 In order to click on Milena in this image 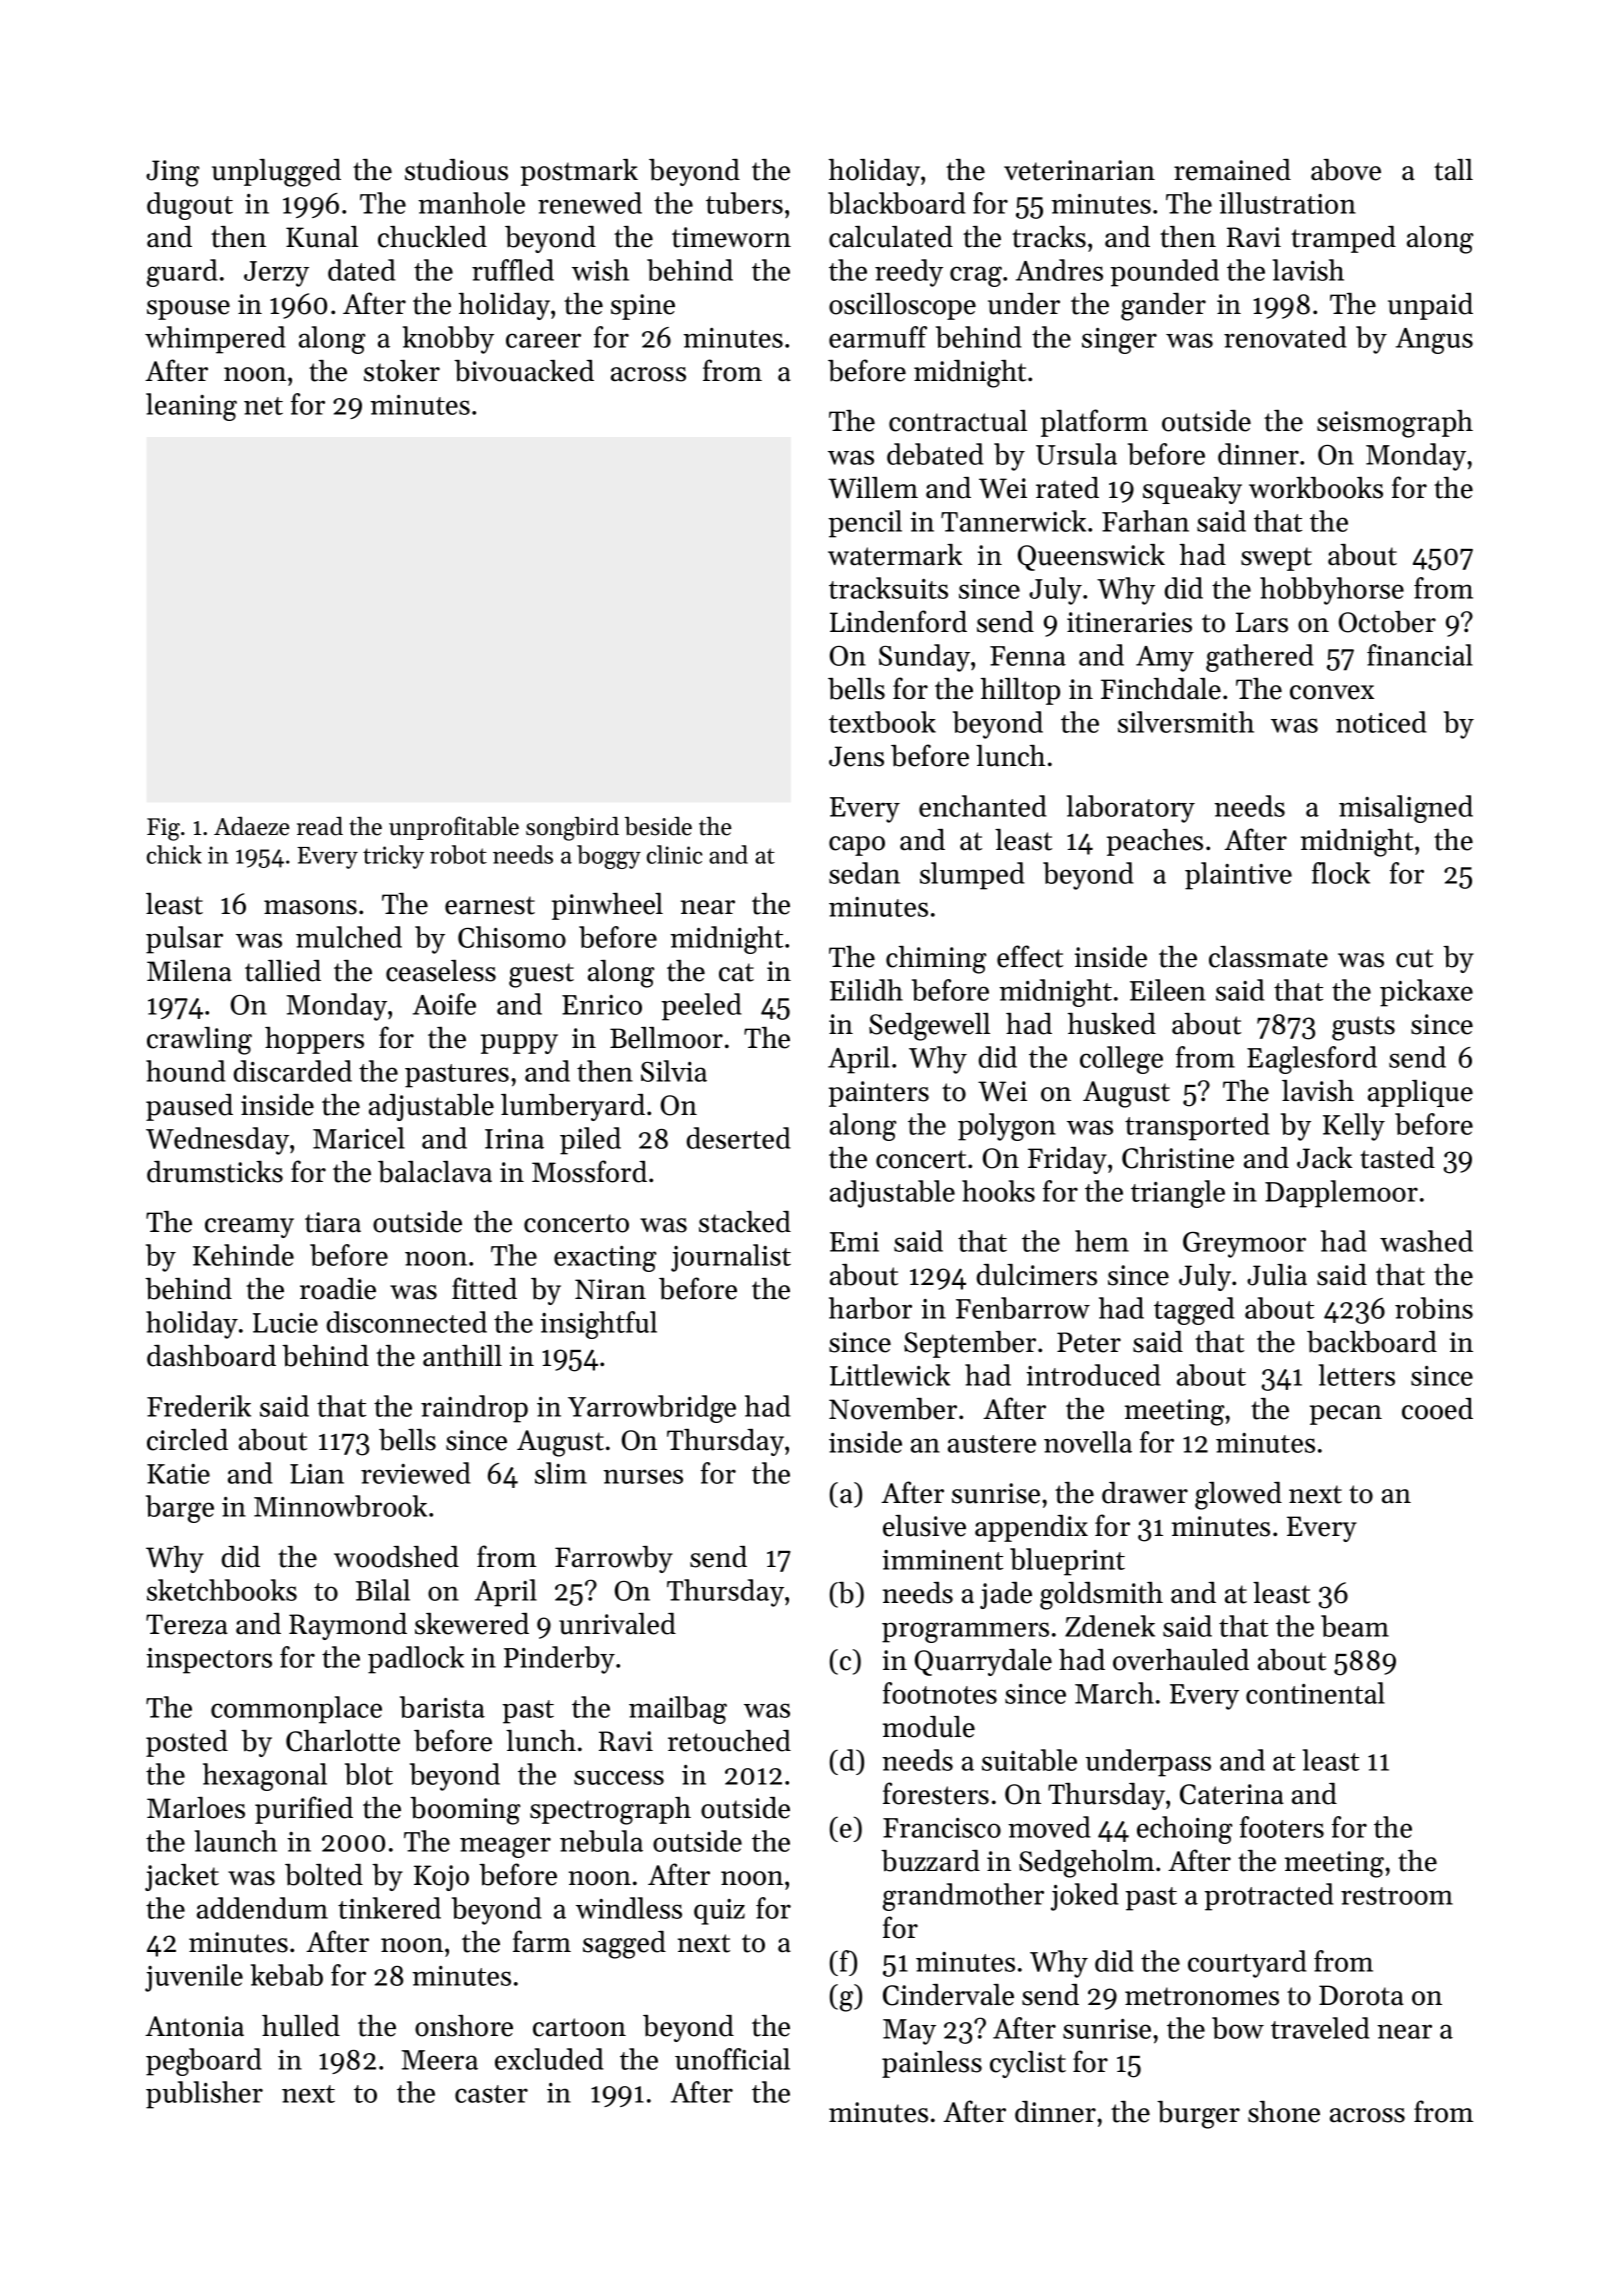, I will do `click(189, 971)`.
